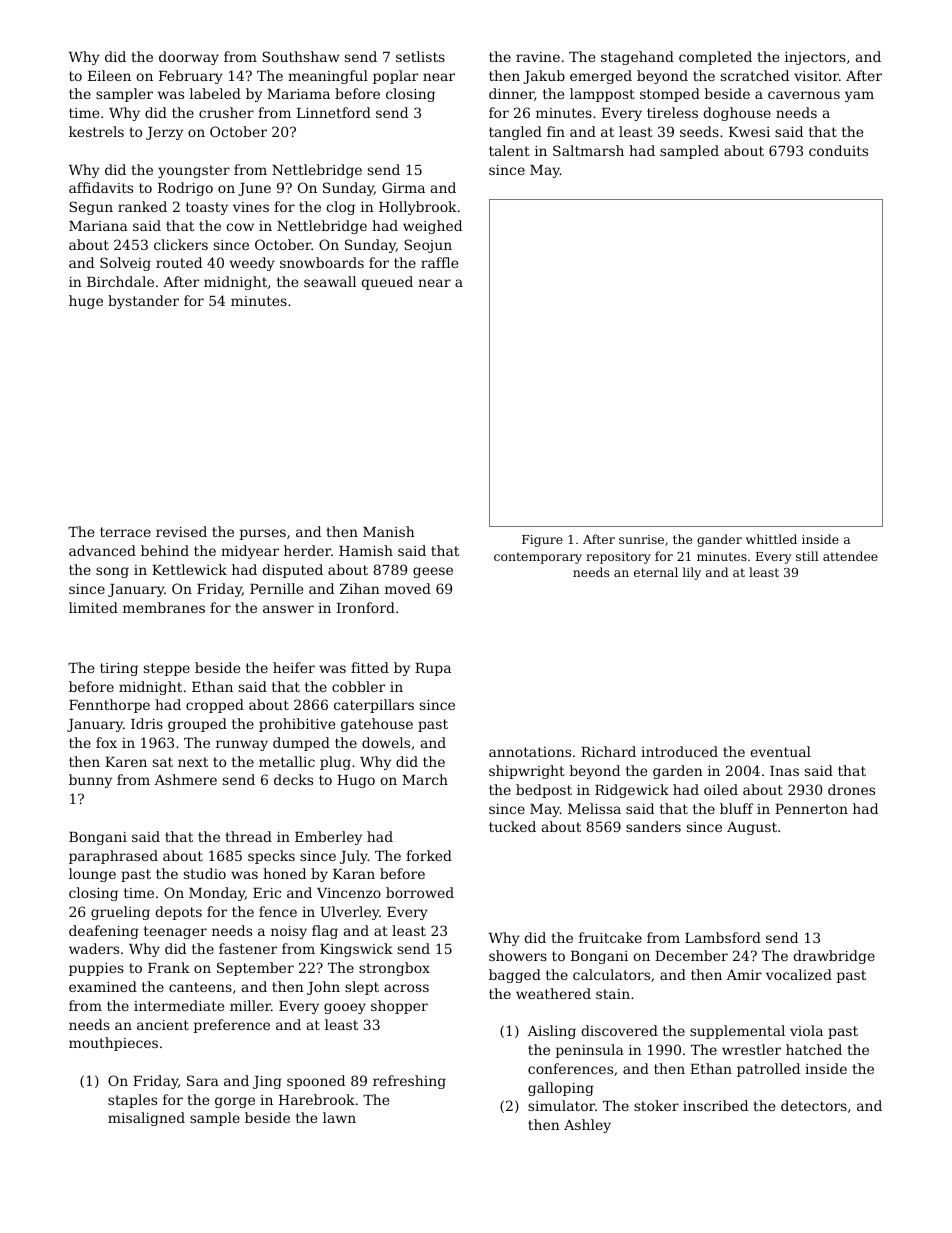 The image size is (952, 1233). I want to click on seeds, so click(699, 131).
